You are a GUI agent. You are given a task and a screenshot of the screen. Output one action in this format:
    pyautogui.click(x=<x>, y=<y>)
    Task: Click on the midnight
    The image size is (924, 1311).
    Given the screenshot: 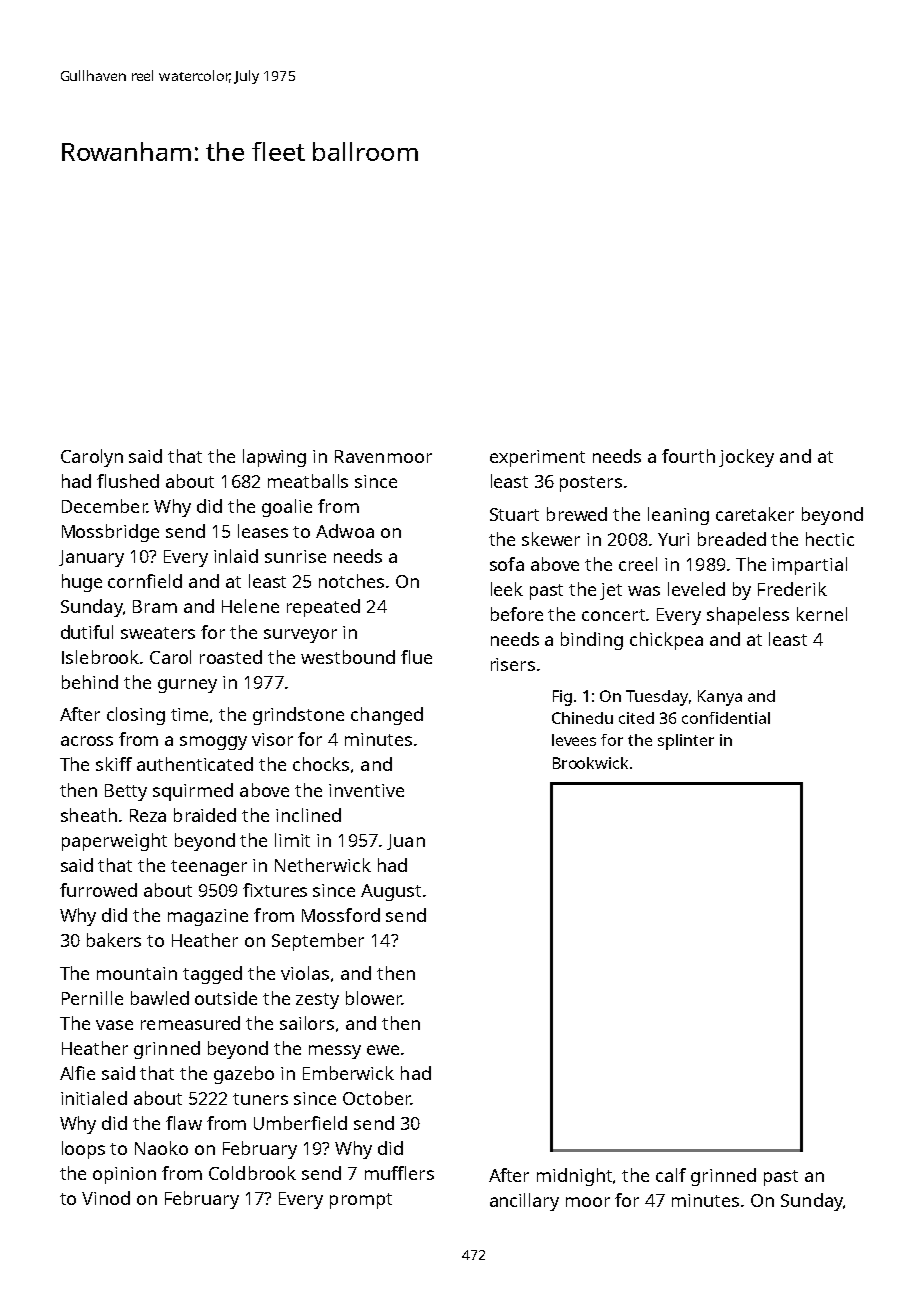 What is the action you would take?
    pyautogui.click(x=574, y=1177)
